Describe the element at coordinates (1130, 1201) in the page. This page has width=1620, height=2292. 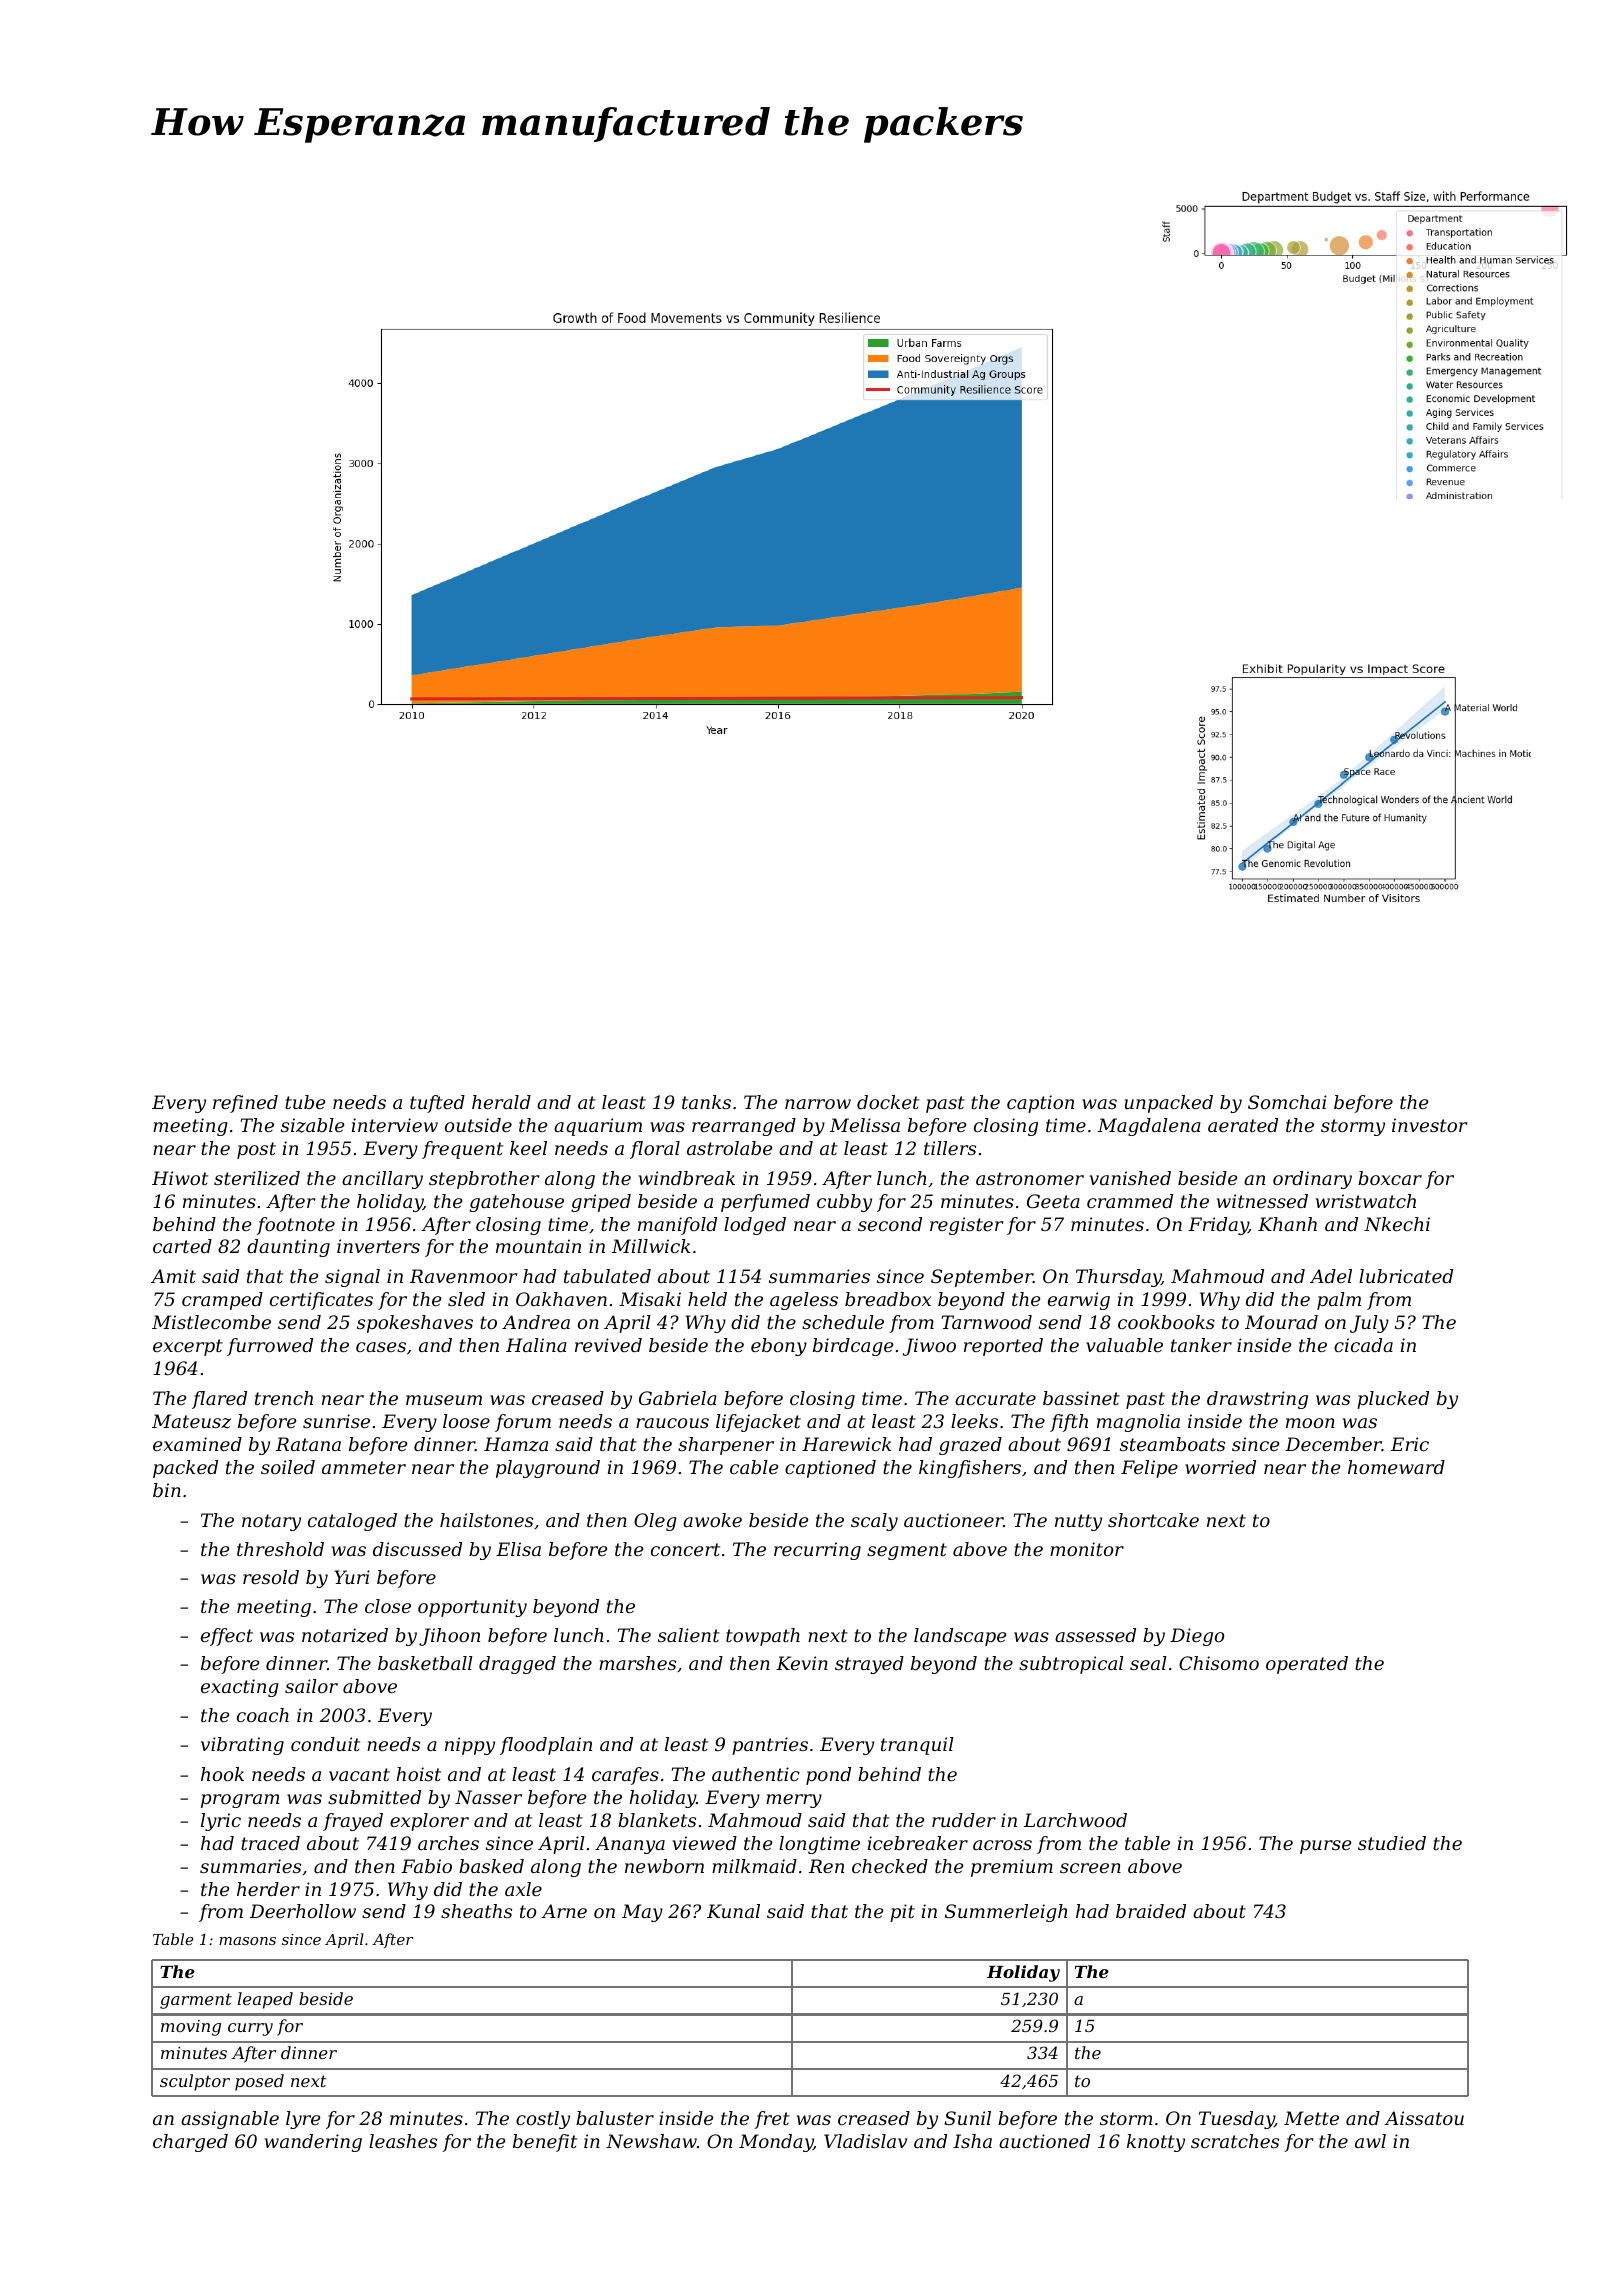
I see `crammed` at that location.
